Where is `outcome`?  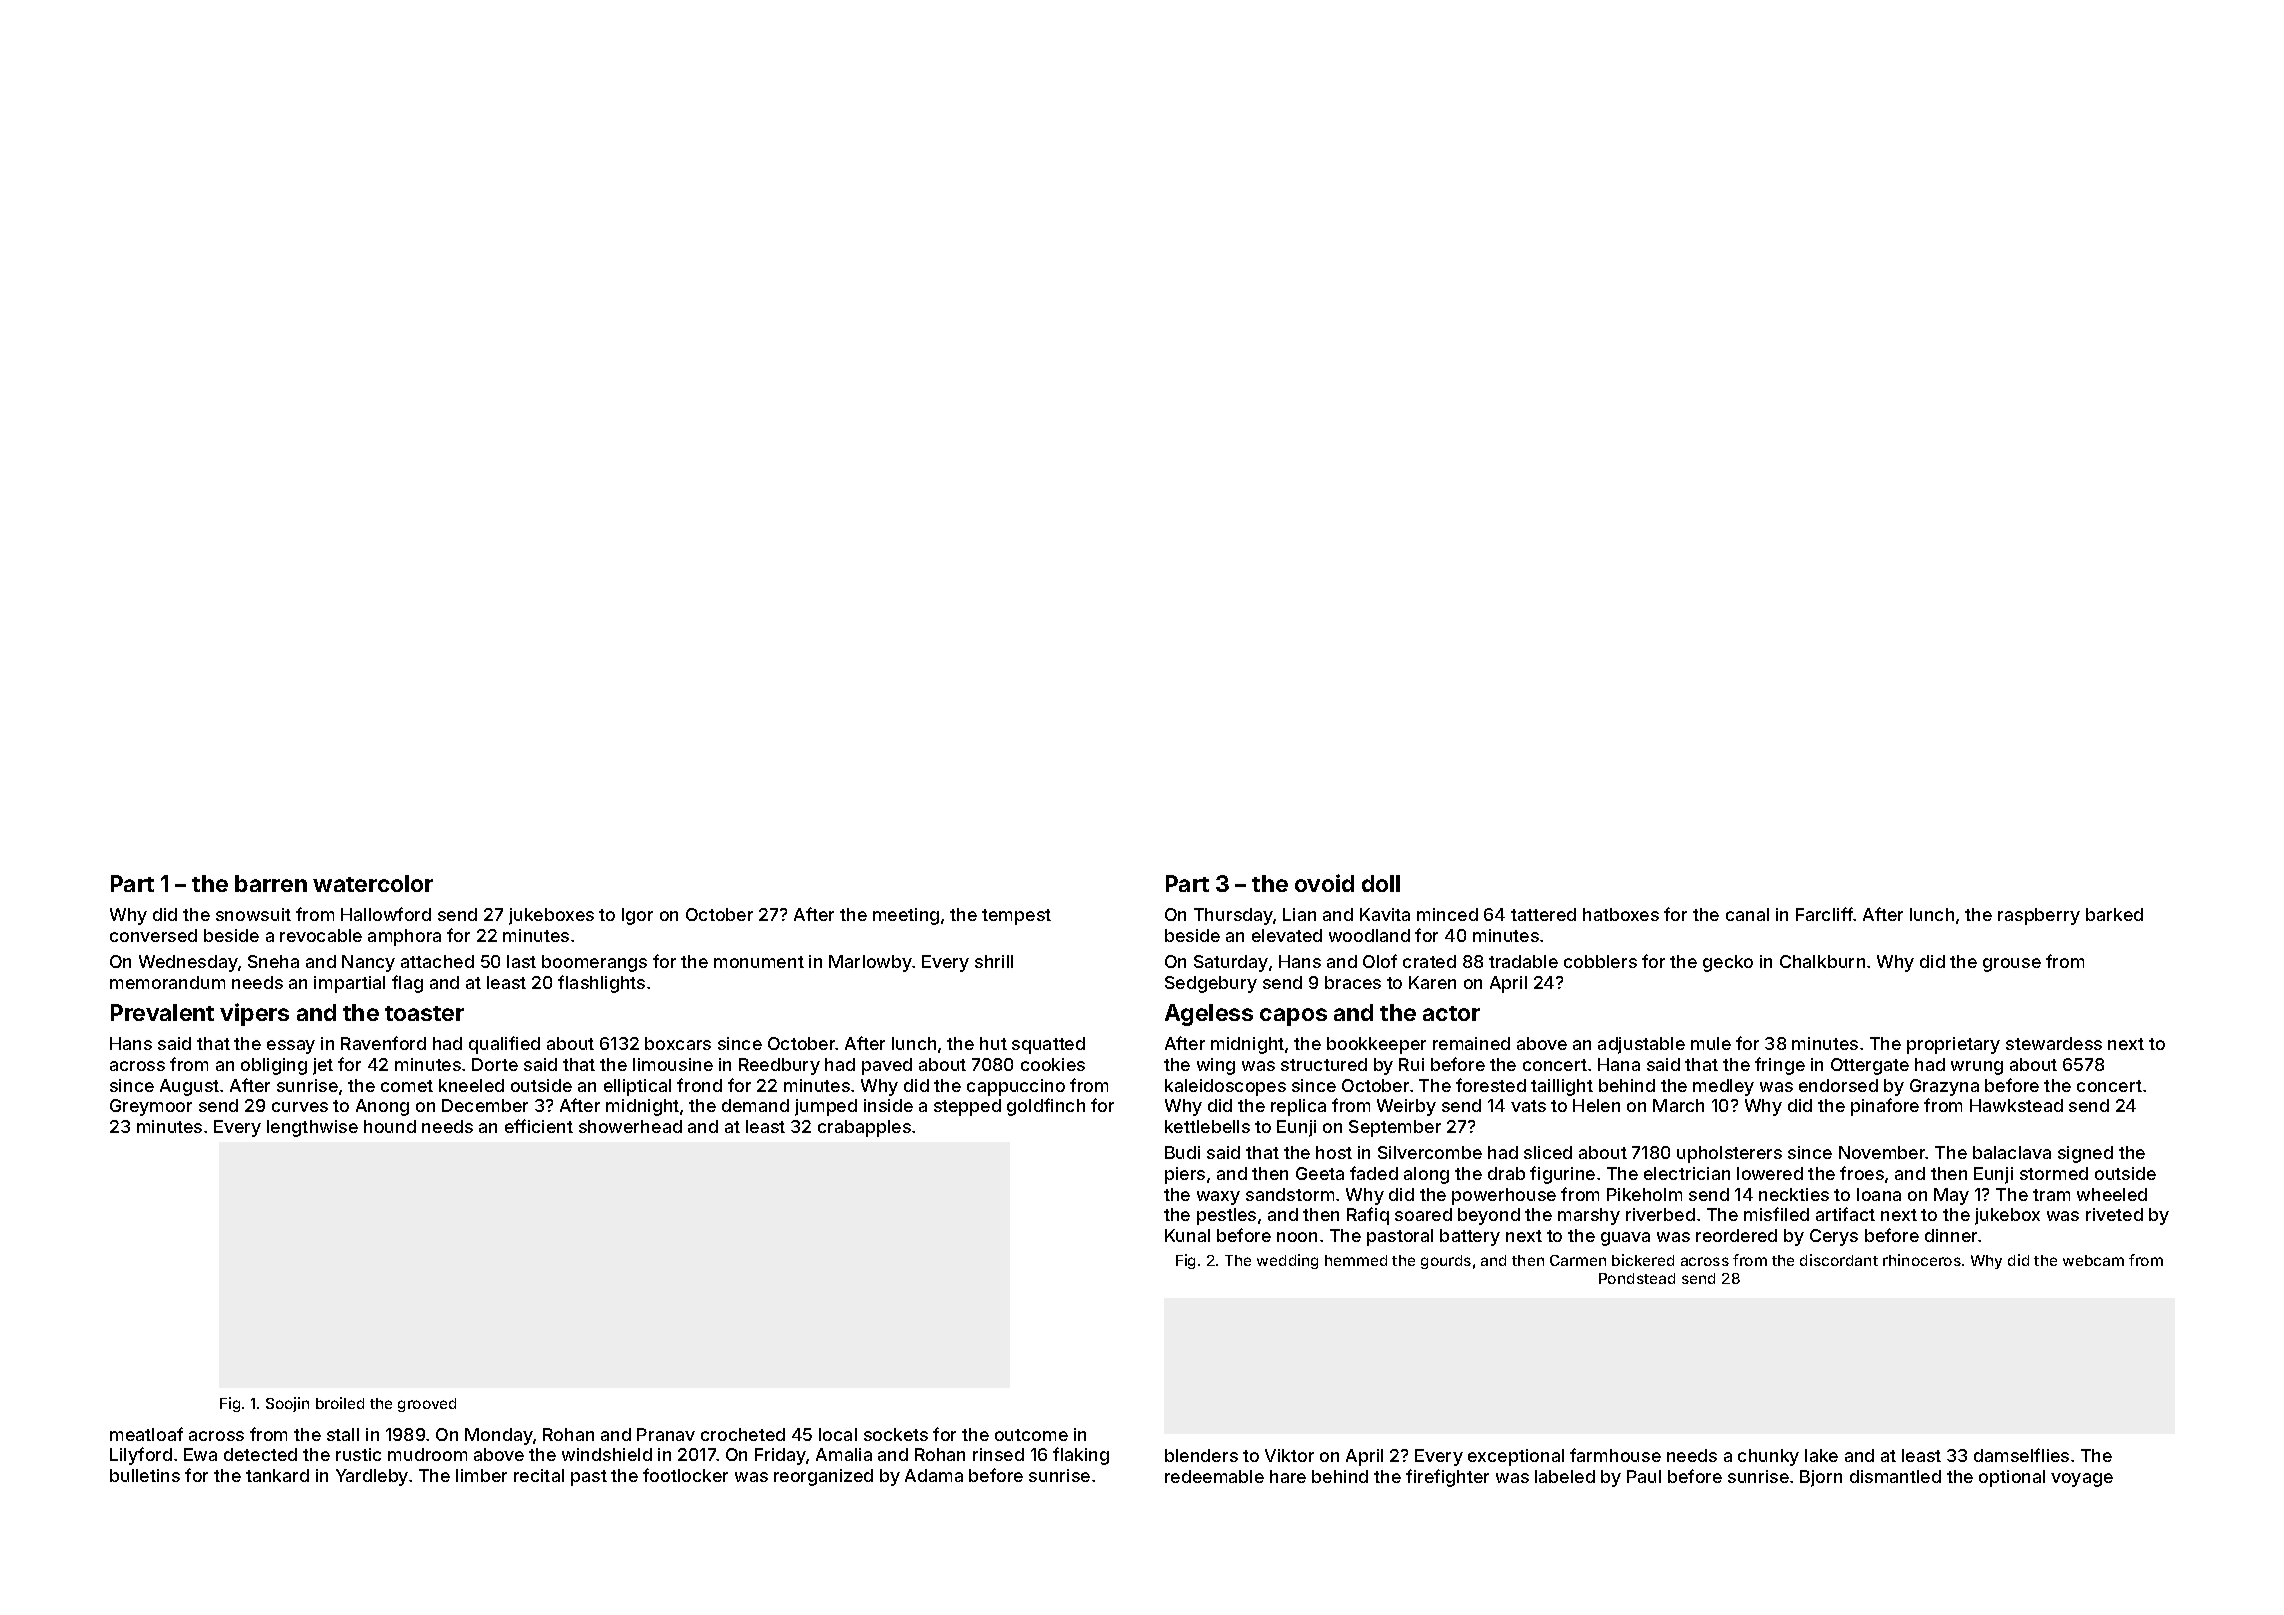 outcome is located at coordinates (1031, 1435).
